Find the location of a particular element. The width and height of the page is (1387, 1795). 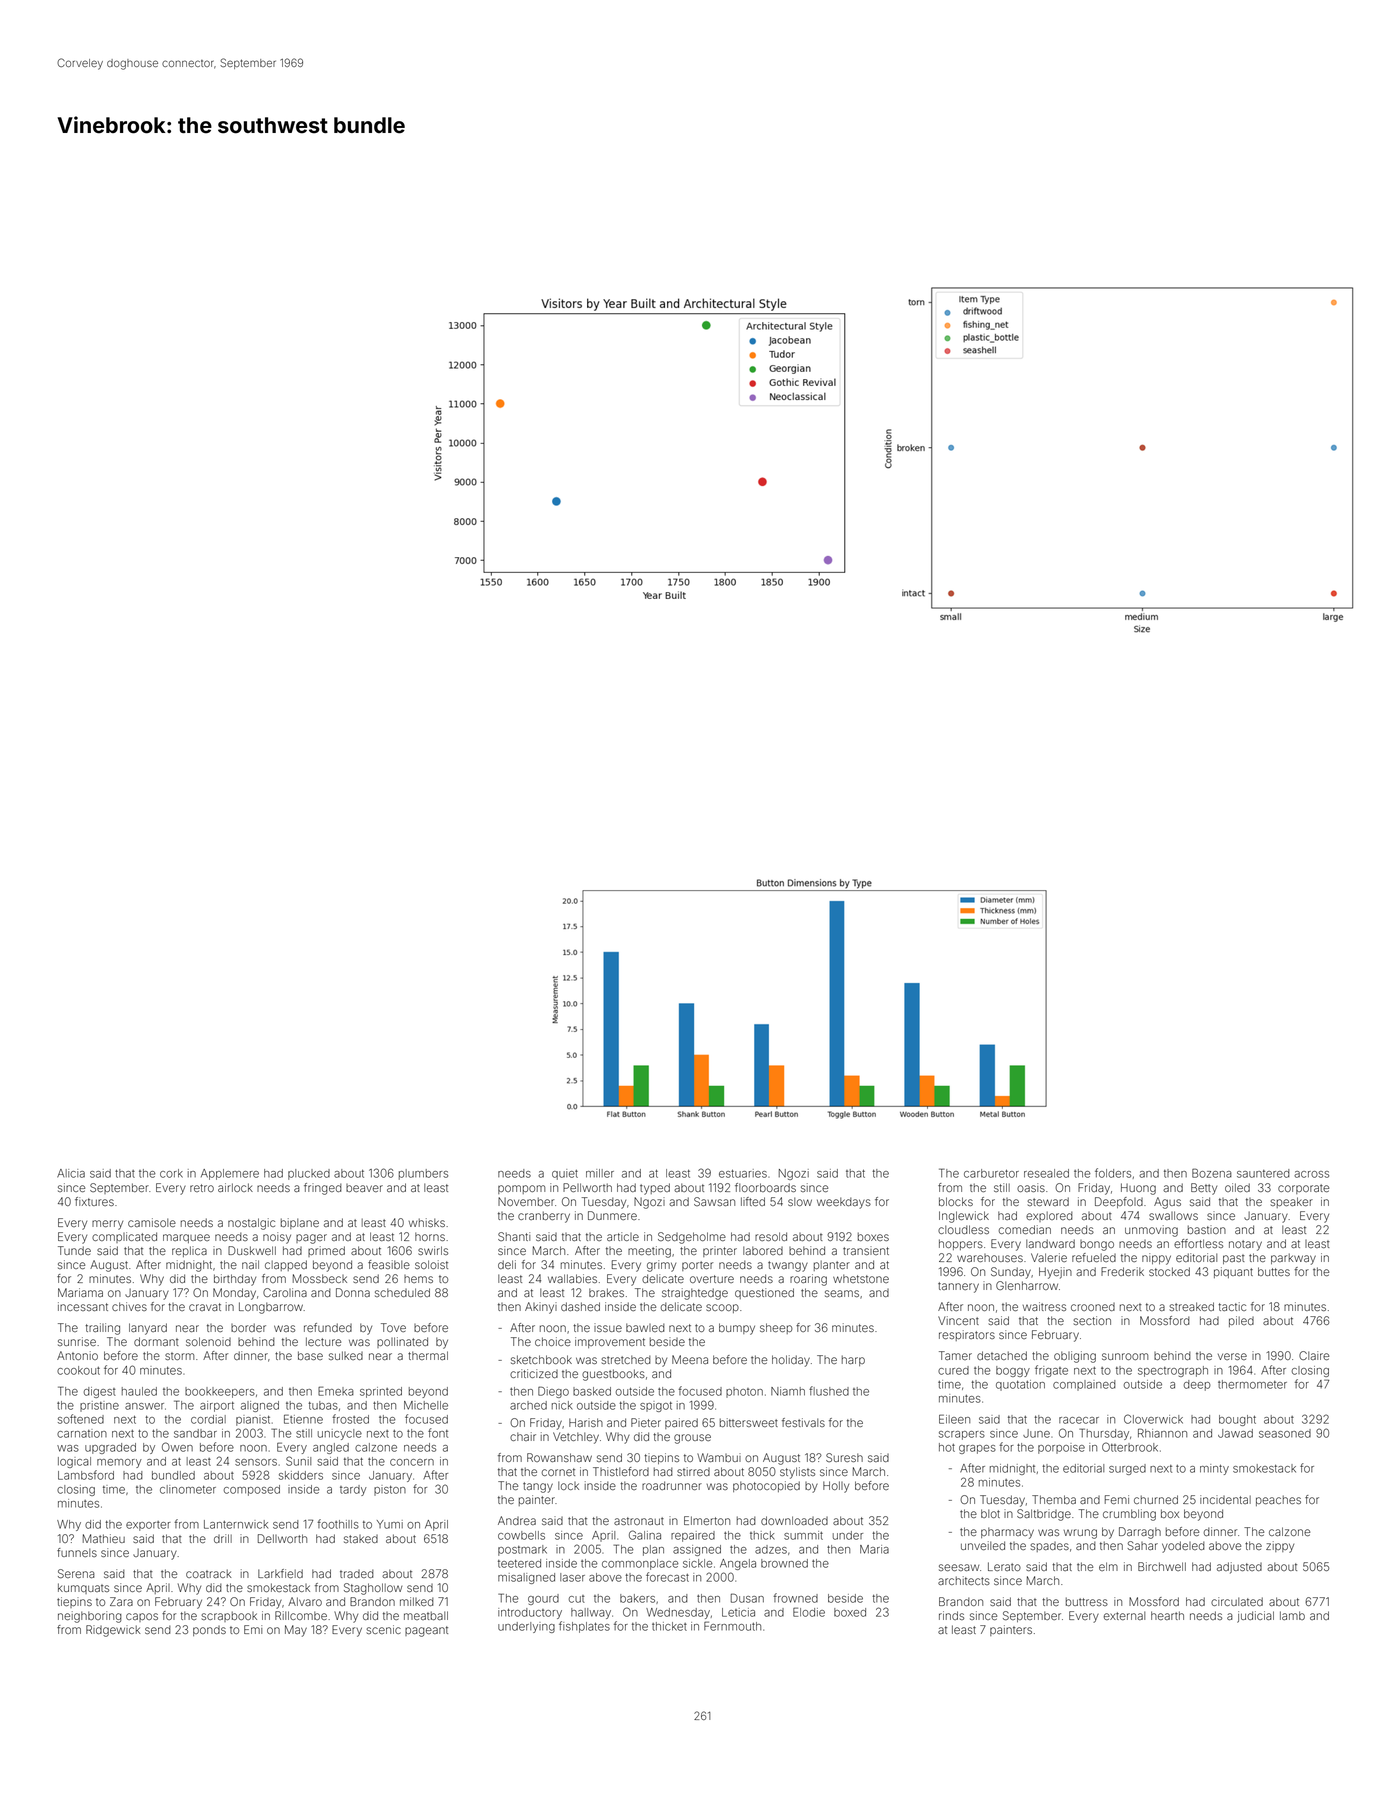

brakes is located at coordinates (606, 1292).
